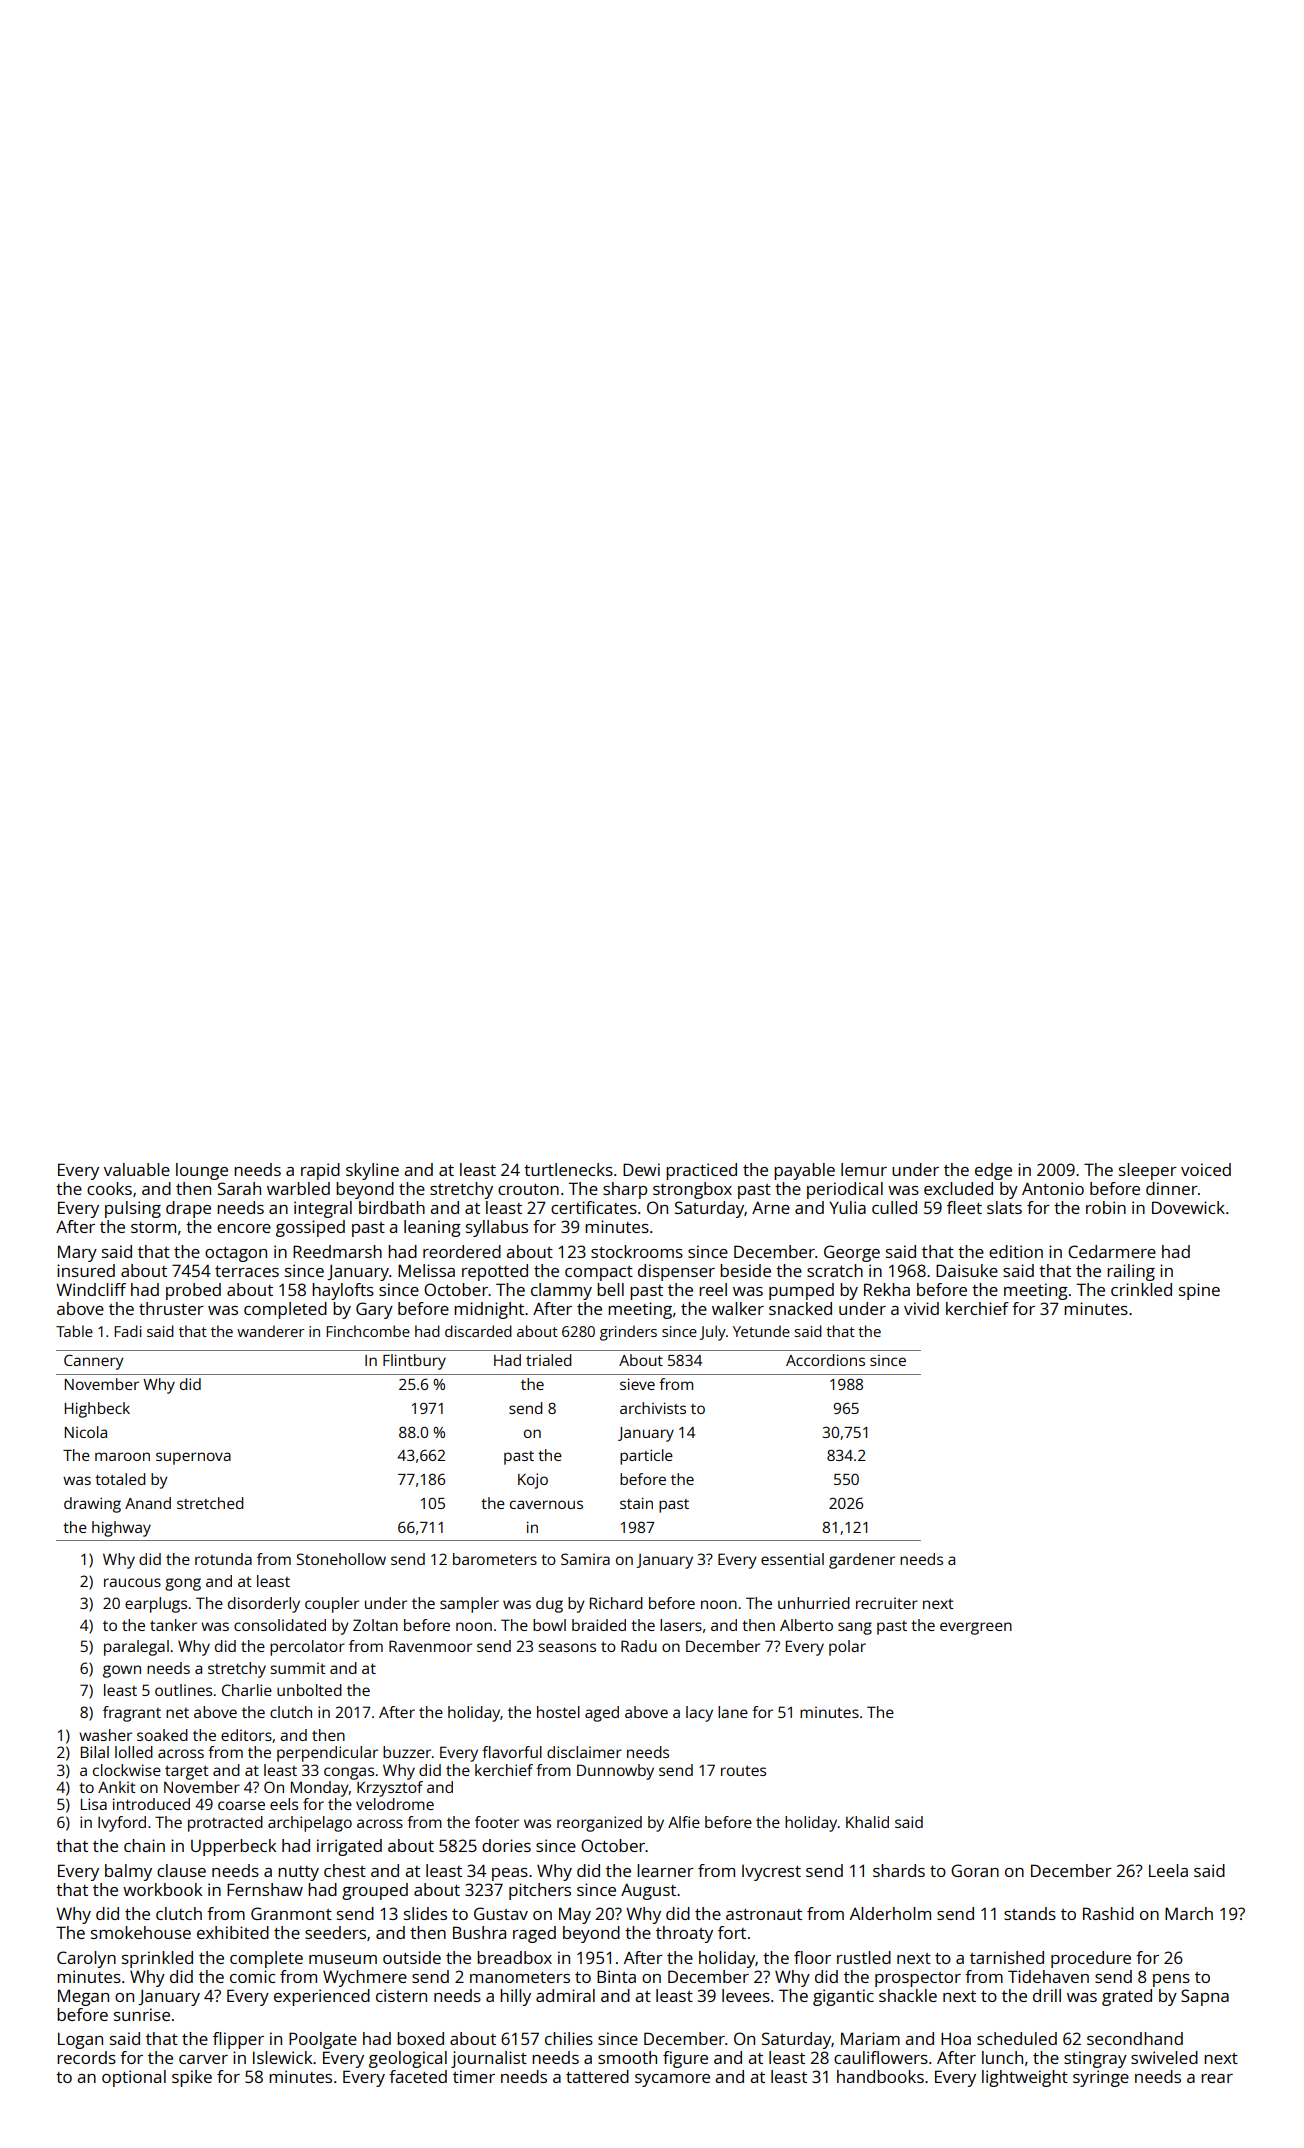  I want to click on Dovewick, so click(1188, 1207).
